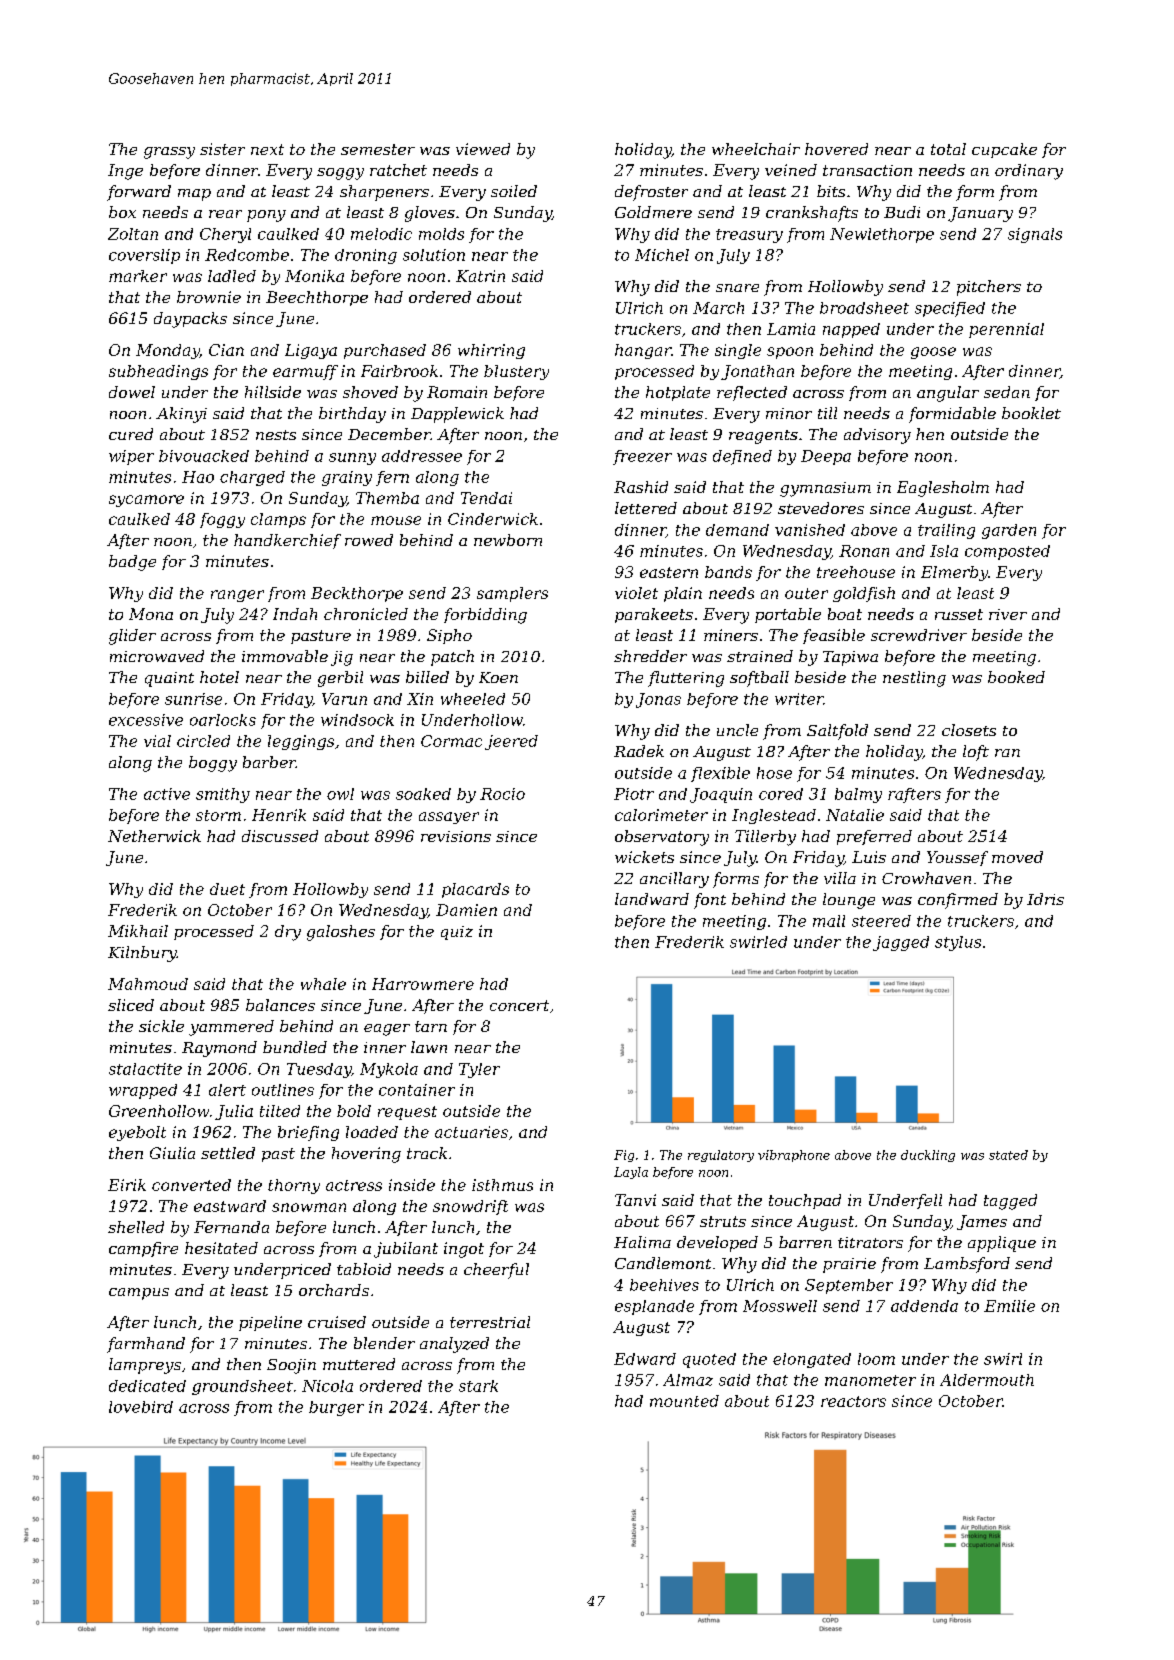 Image resolution: width=1174 pixels, height=1660 pixels. Describe the element at coordinates (1035, 235) in the document. I see `signals` at that location.
